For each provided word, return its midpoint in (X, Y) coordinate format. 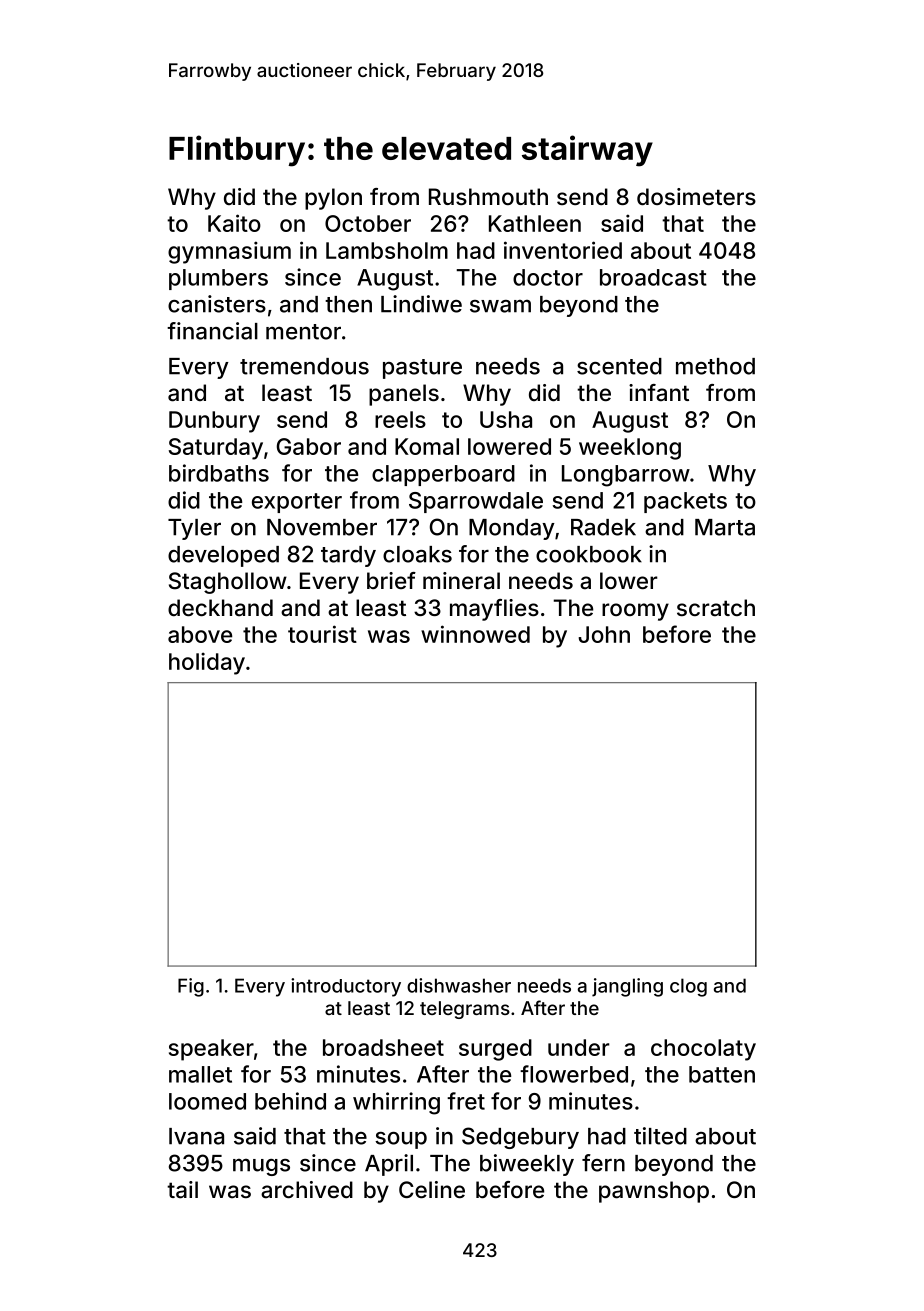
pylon (333, 199)
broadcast (653, 277)
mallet (200, 1074)
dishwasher (459, 985)
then (348, 304)
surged (495, 1050)
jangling (627, 987)
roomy (635, 612)
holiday (207, 663)
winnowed (475, 634)
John (604, 634)
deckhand (220, 608)
